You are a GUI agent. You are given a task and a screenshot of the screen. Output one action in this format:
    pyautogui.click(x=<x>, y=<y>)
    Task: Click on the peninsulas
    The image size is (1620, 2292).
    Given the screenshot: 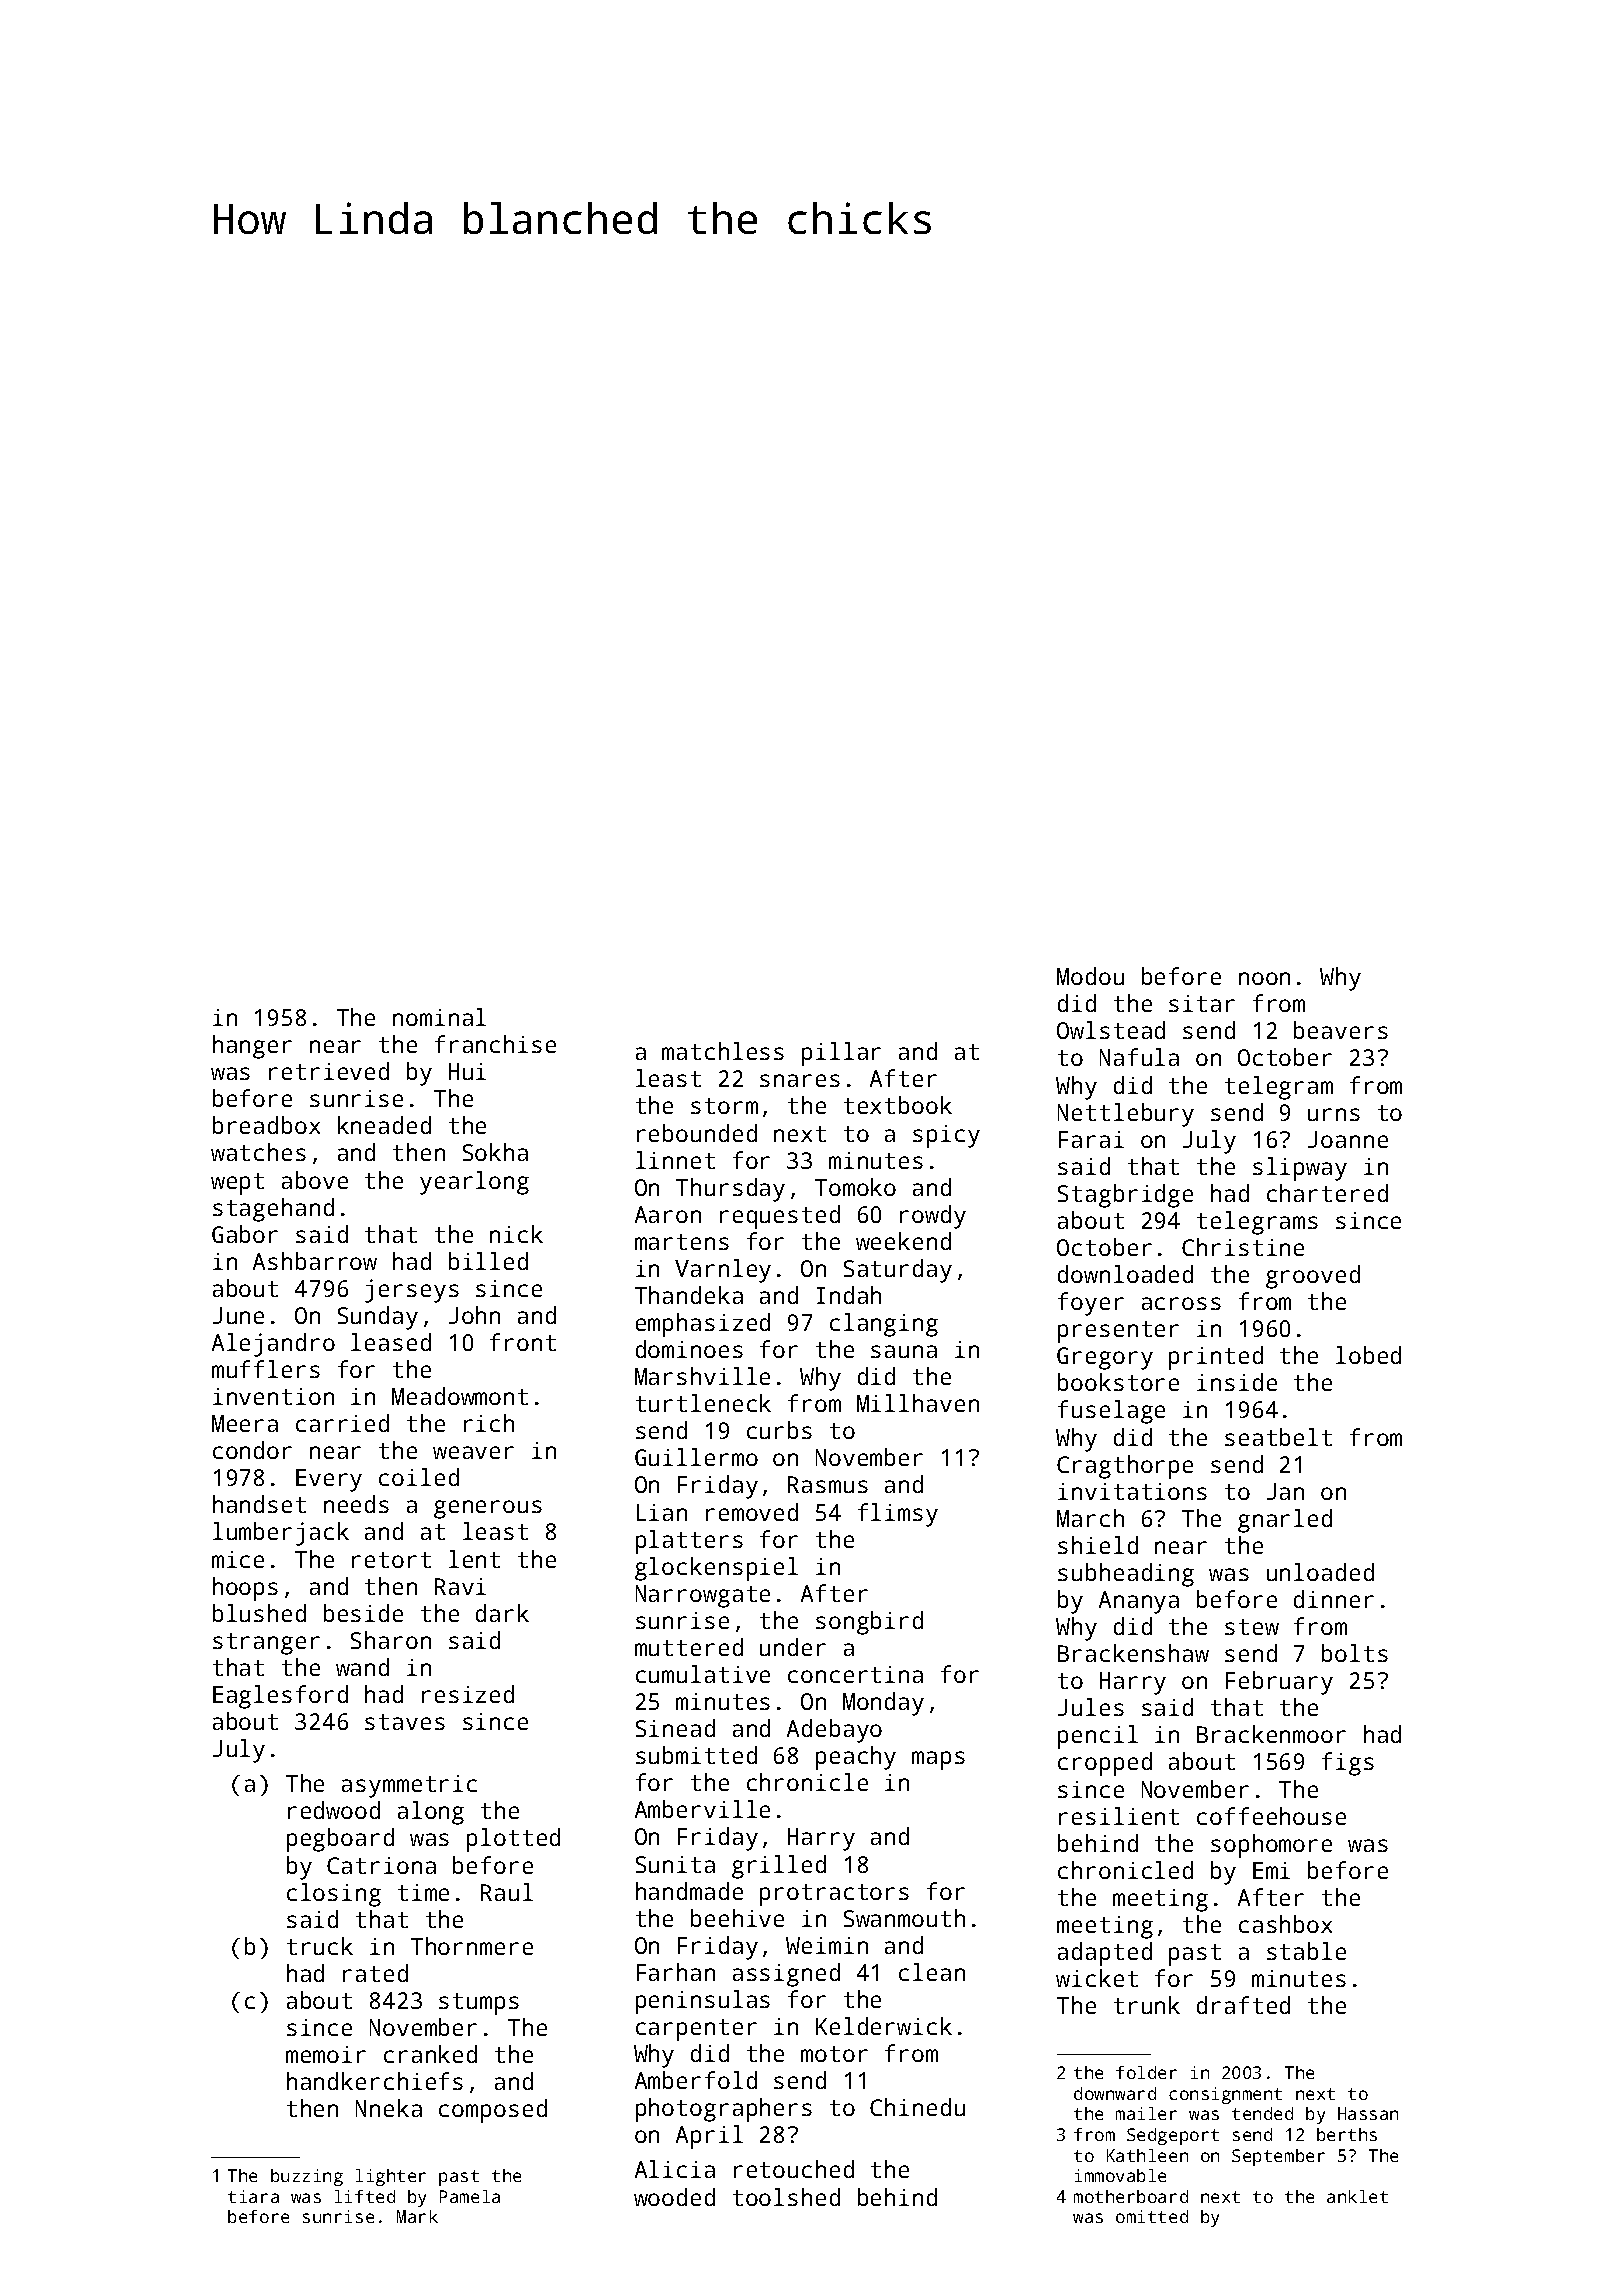 What is the action you would take?
    pyautogui.click(x=703, y=2002)
